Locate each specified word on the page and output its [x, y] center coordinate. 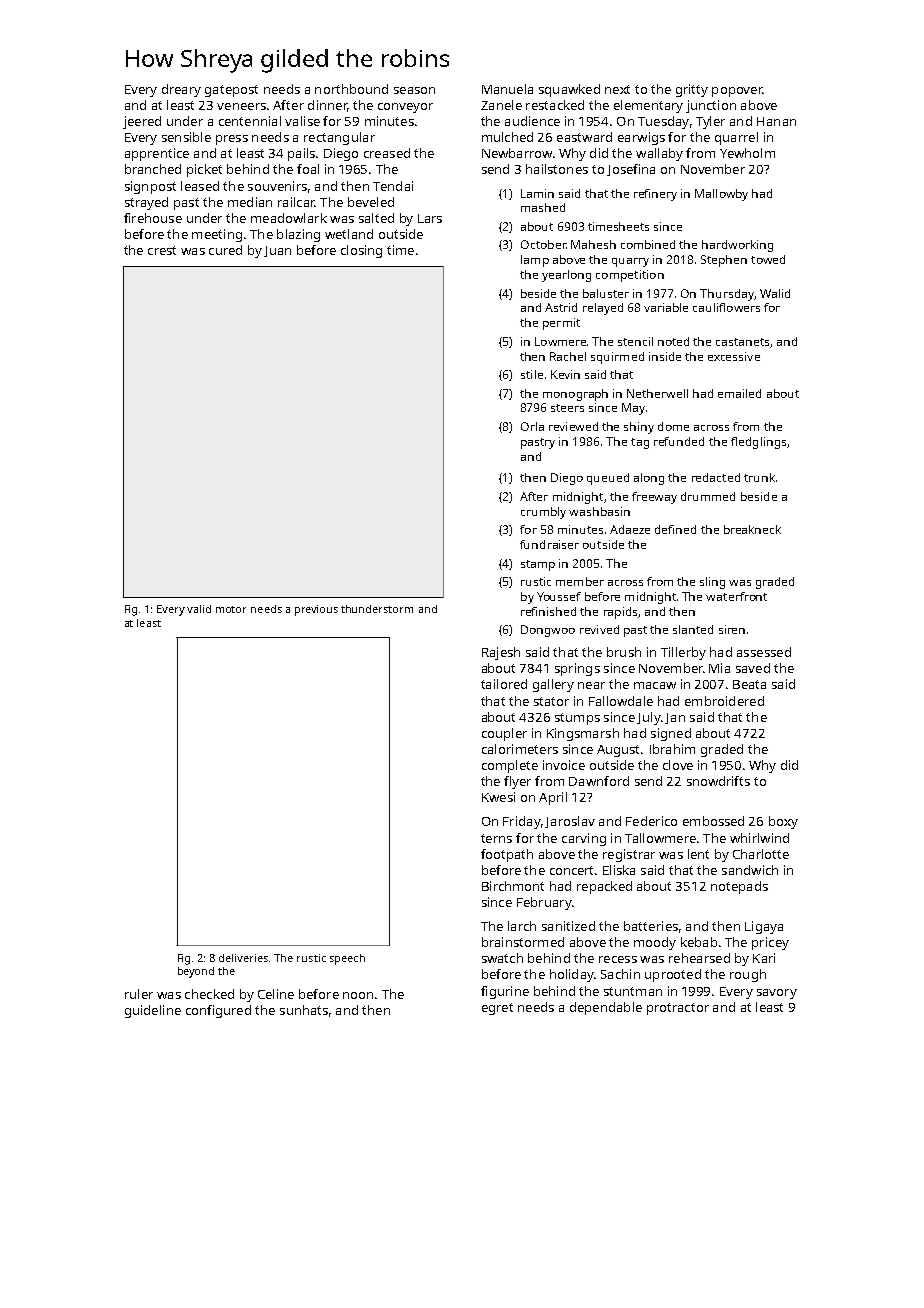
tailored [504, 684]
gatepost [231, 91]
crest [162, 250]
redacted [716, 477]
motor [231, 609]
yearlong [566, 276]
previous [316, 610]
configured [218, 1011]
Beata [749, 684]
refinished [548, 611]
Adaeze [630, 529]
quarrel [736, 138]
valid [199, 609]
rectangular [339, 138]
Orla [532, 426]
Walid [775, 293]
